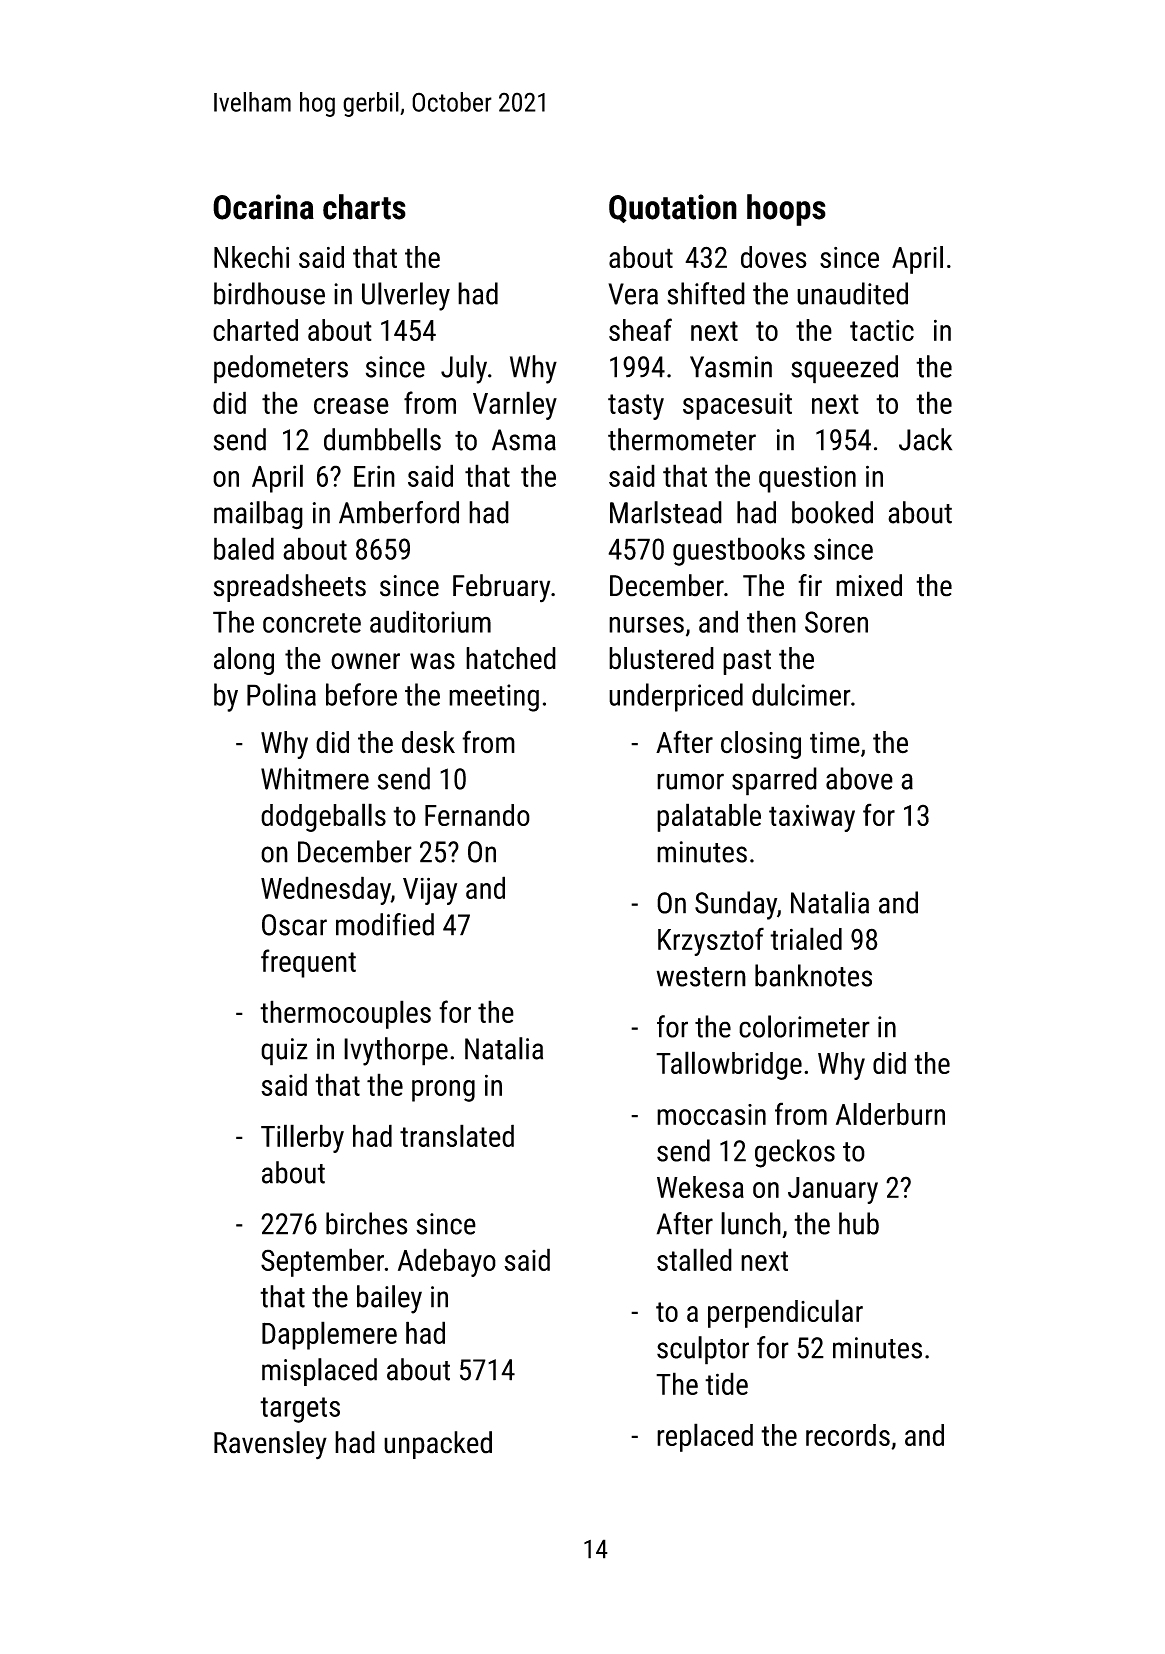 This page has height=1654, width=1165. What do you see at coordinates (524, 440) in the page?
I see `Asma` at bounding box center [524, 440].
